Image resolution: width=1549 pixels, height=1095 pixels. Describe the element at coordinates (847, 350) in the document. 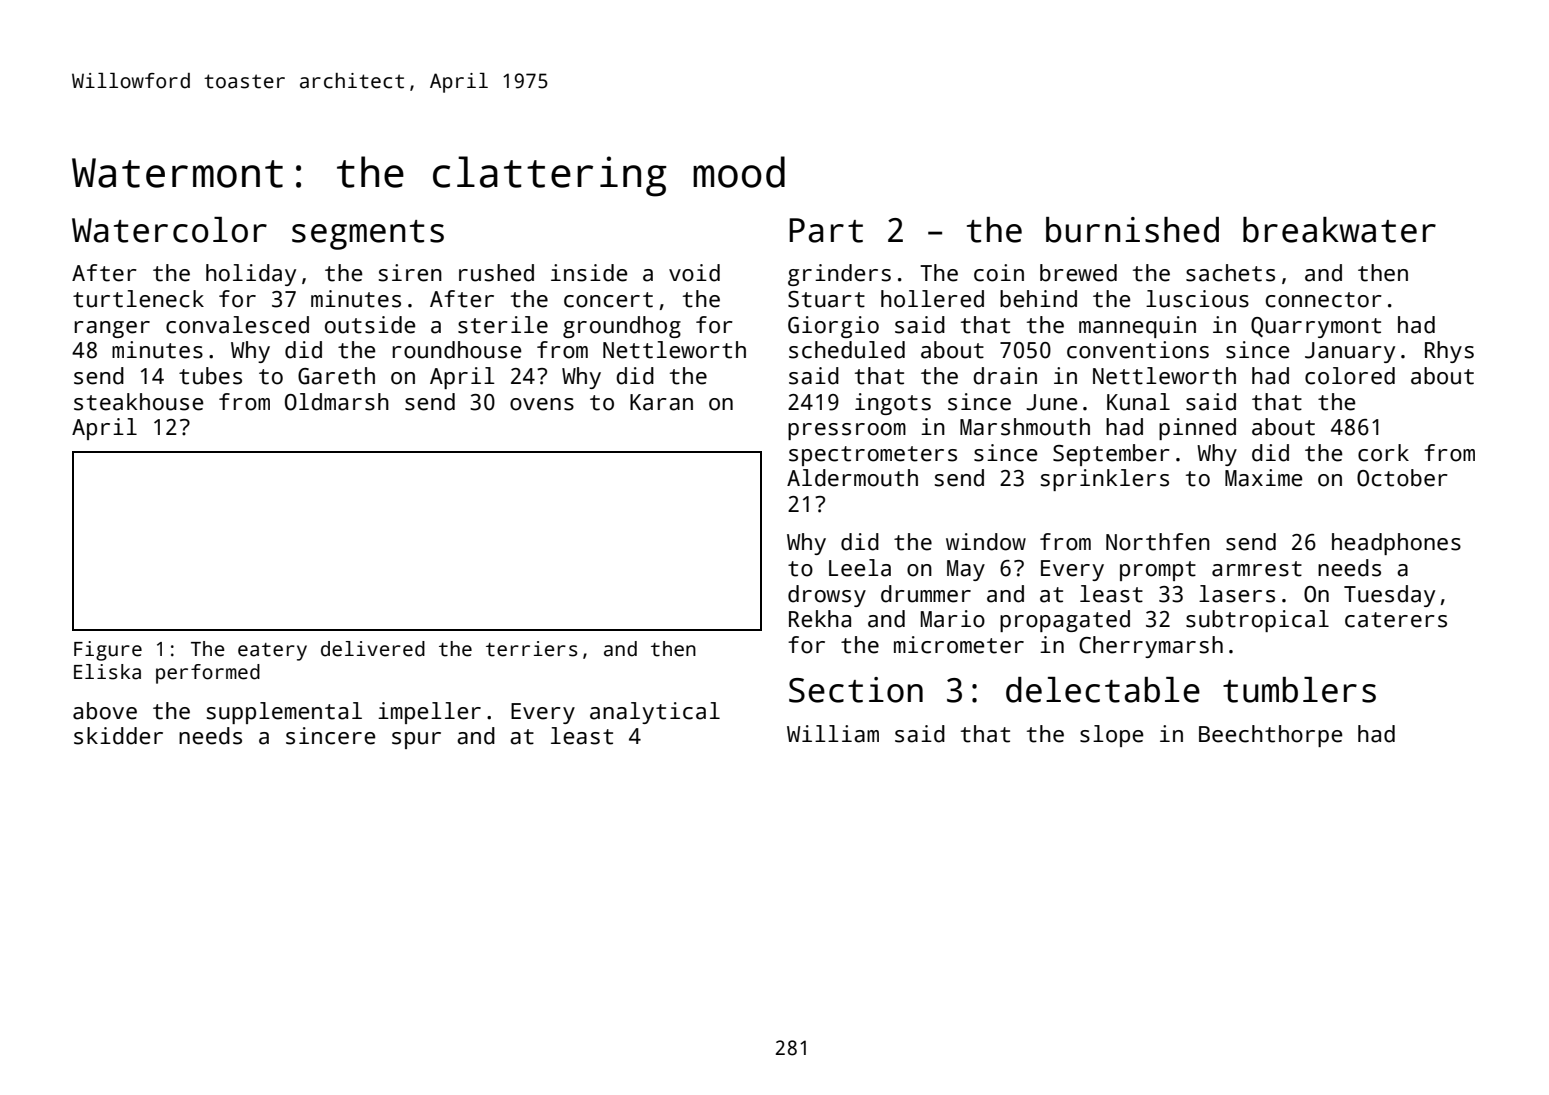

I see `scheduled` at that location.
